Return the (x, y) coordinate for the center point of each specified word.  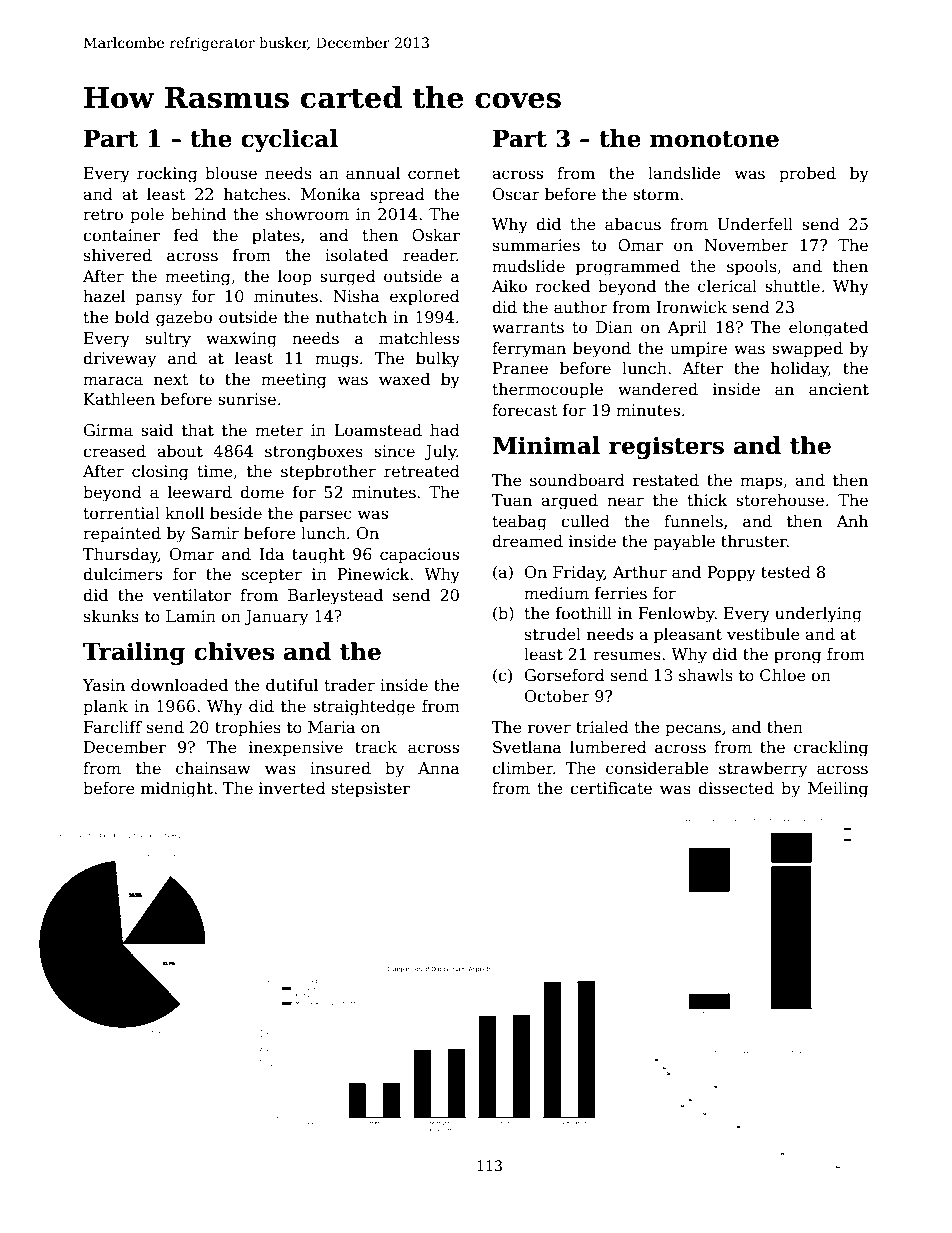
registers (666, 447)
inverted (292, 788)
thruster (754, 541)
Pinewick (373, 574)
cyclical (289, 140)
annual (373, 173)
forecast (525, 410)
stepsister (370, 790)
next (171, 380)
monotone (714, 139)
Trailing (134, 653)
